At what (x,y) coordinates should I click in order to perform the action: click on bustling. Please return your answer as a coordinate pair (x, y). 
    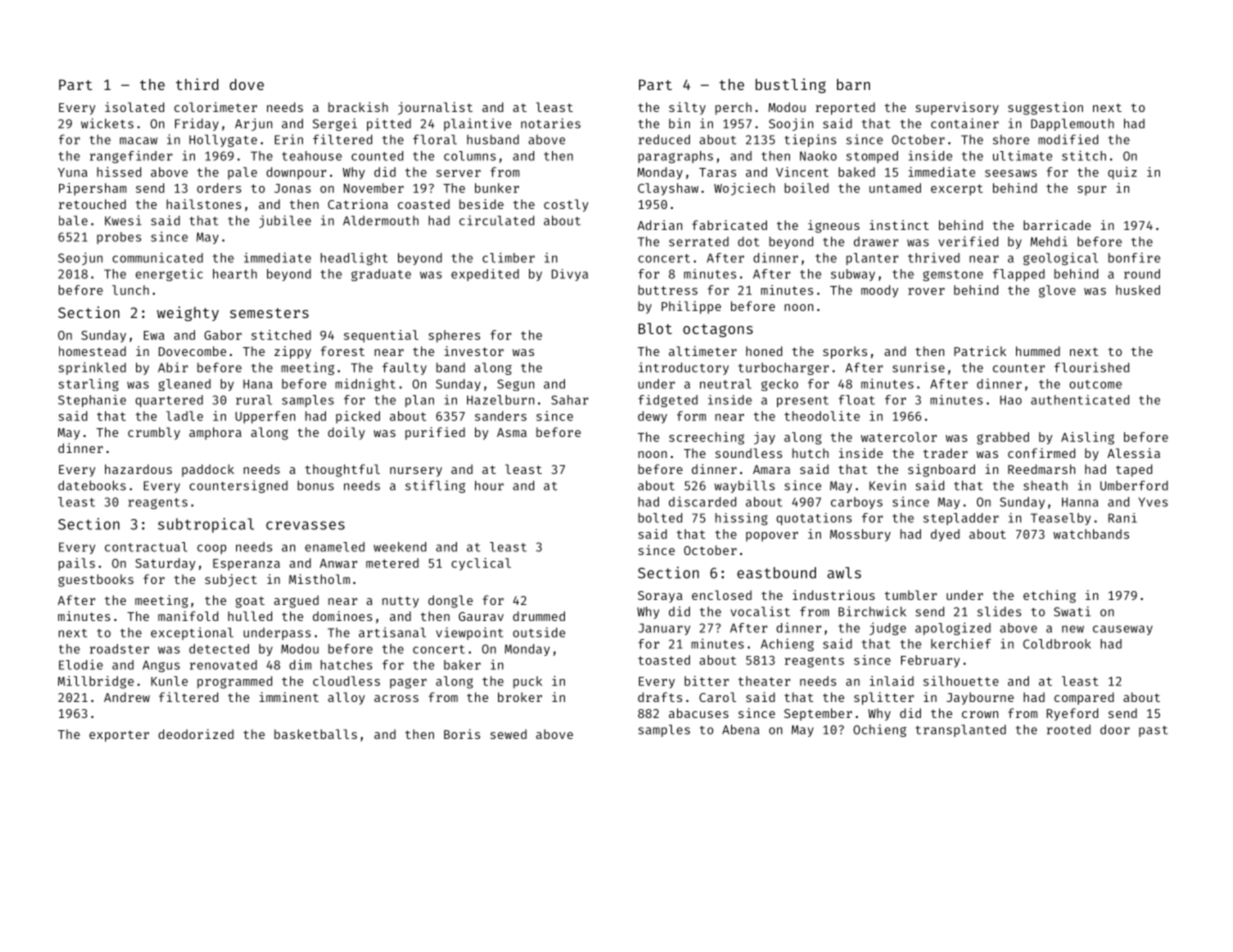
    Looking at the image, I should click on (790, 85).
